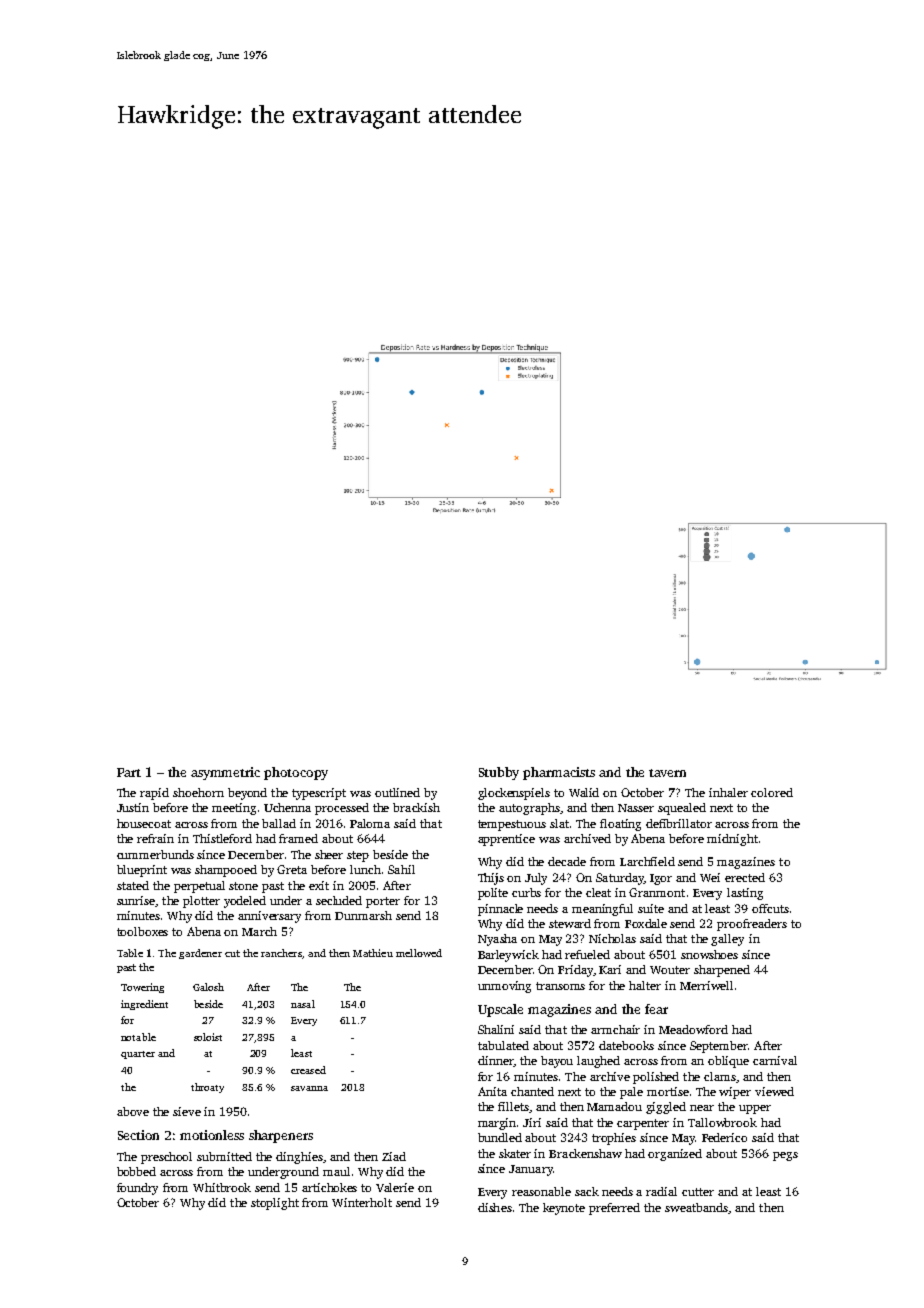 The height and width of the document is (1308, 924). Describe the element at coordinates (626, 1045) in the document. I see `datebooks` at that location.
